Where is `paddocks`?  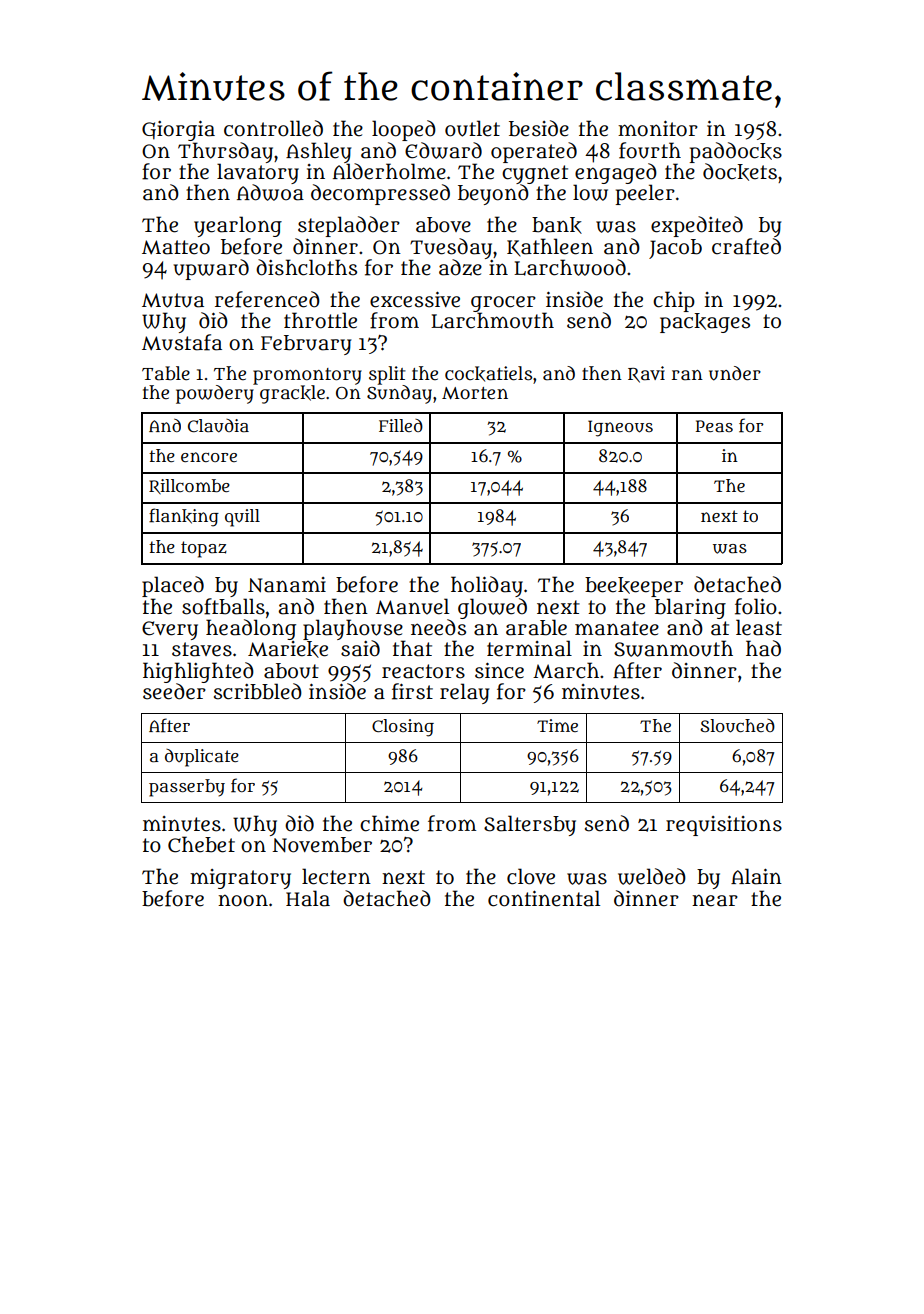
paddocks is located at coordinates (735, 152).
